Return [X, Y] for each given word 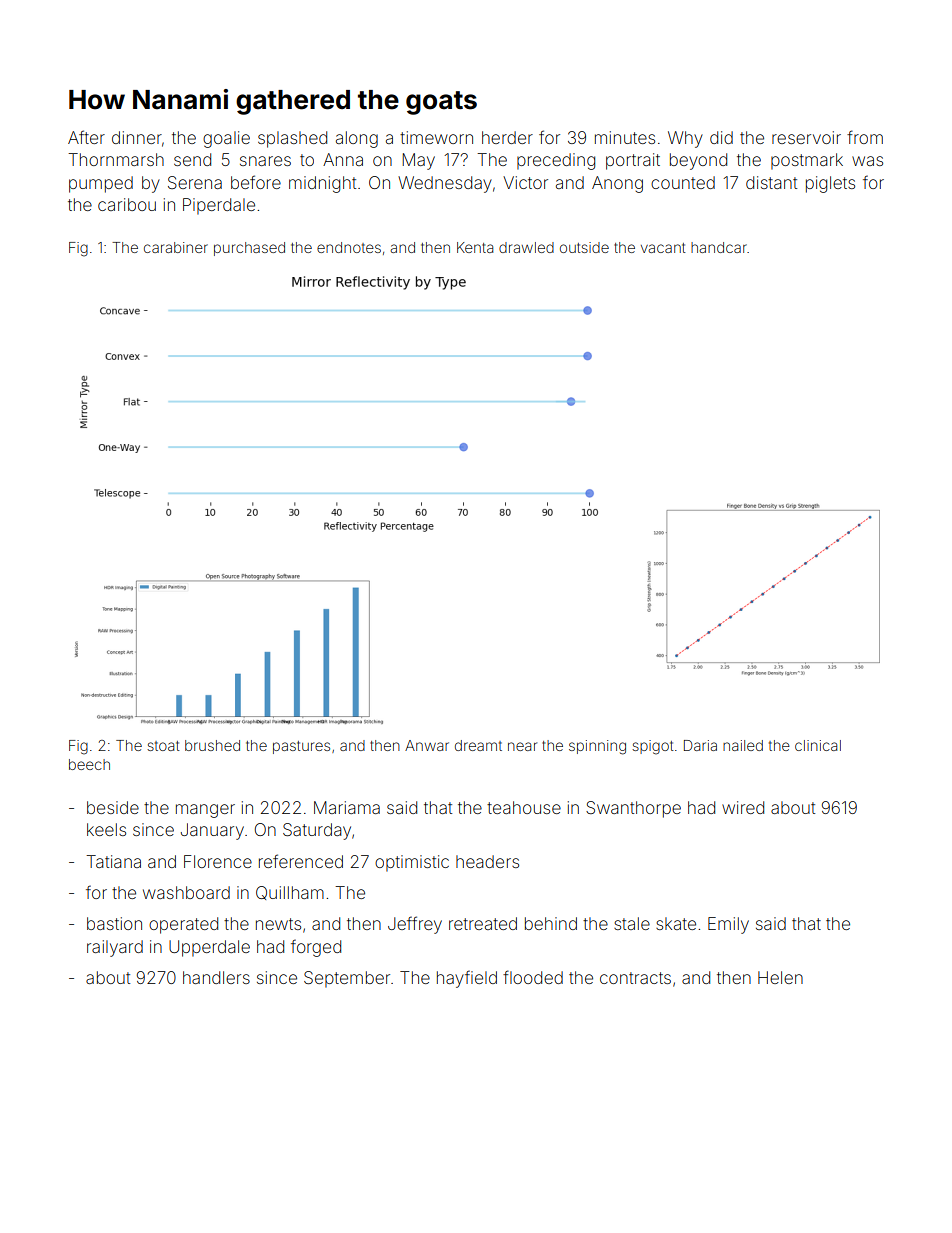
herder [507, 137]
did [721, 137]
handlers [216, 977]
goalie [226, 139]
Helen [780, 977]
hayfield [467, 979]
